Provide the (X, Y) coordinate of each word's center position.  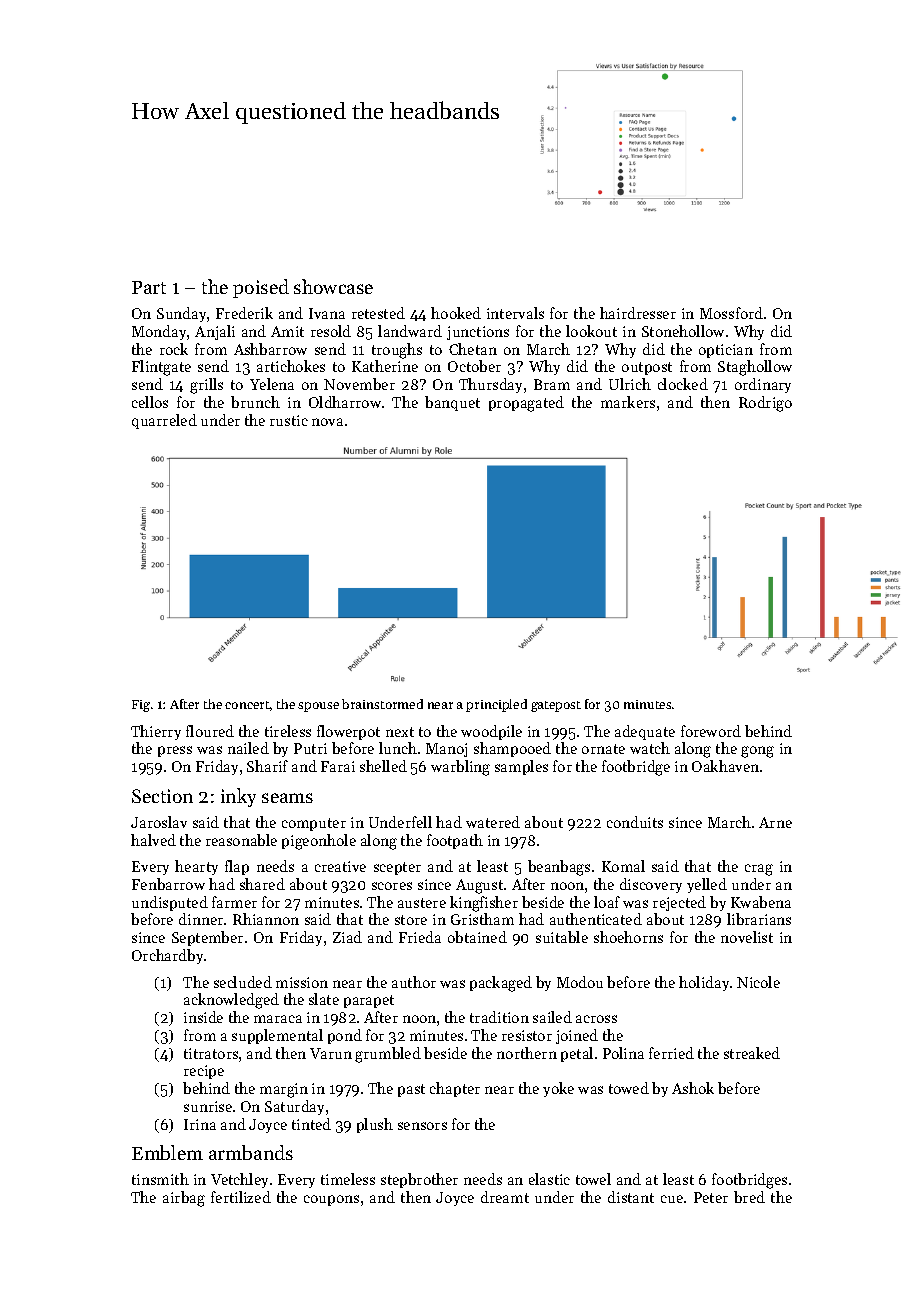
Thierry (156, 732)
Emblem (167, 1152)
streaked (752, 1053)
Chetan (473, 349)
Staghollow (755, 368)
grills (206, 386)
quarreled (164, 421)
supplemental (277, 1036)
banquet (452, 403)
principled (496, 705)
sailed (552, 1017)
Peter (711, 1197)
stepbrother (419, 1180)
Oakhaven (725, 766)
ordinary (763, 385)
